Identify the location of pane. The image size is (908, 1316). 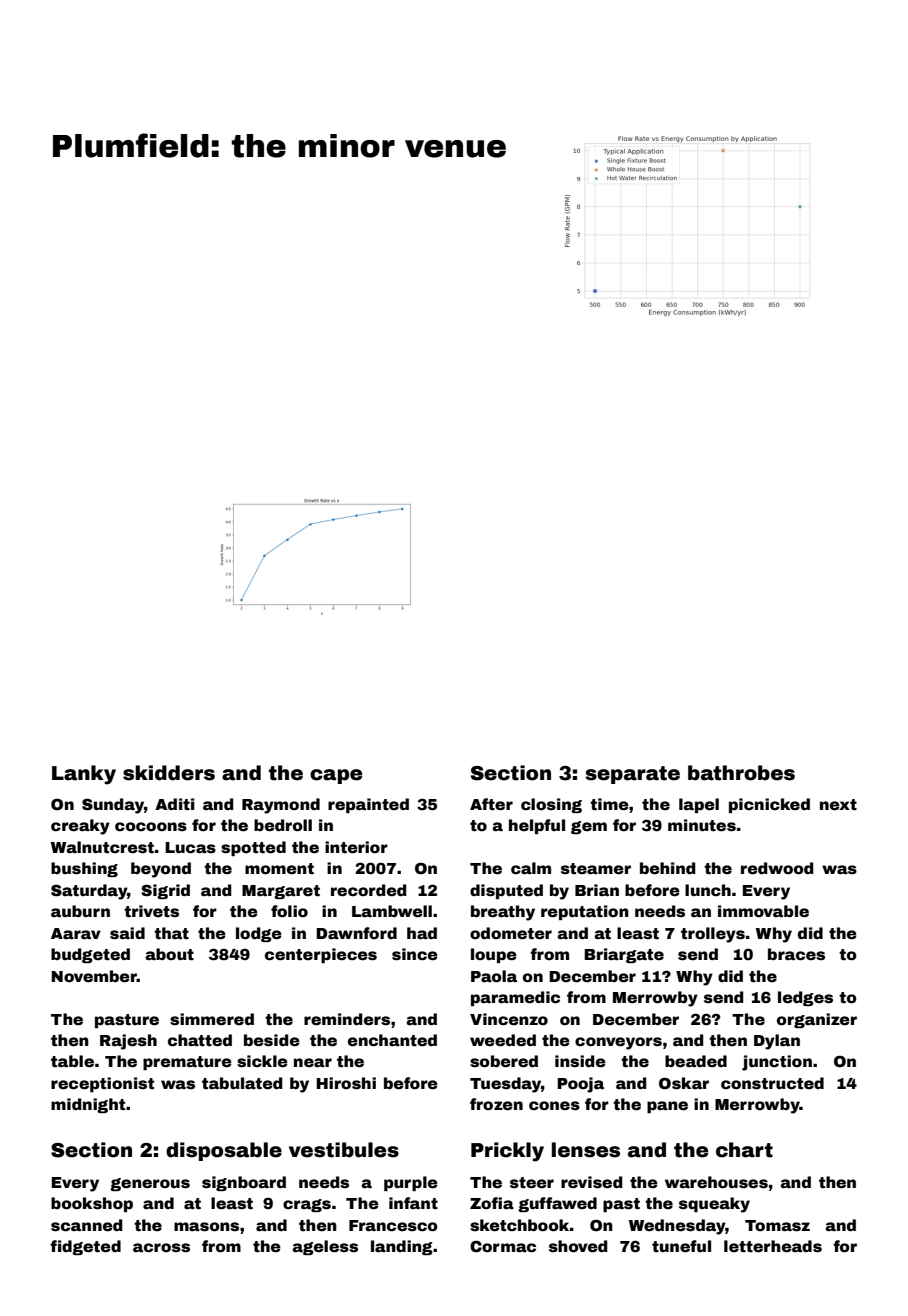
(667, 1107).
